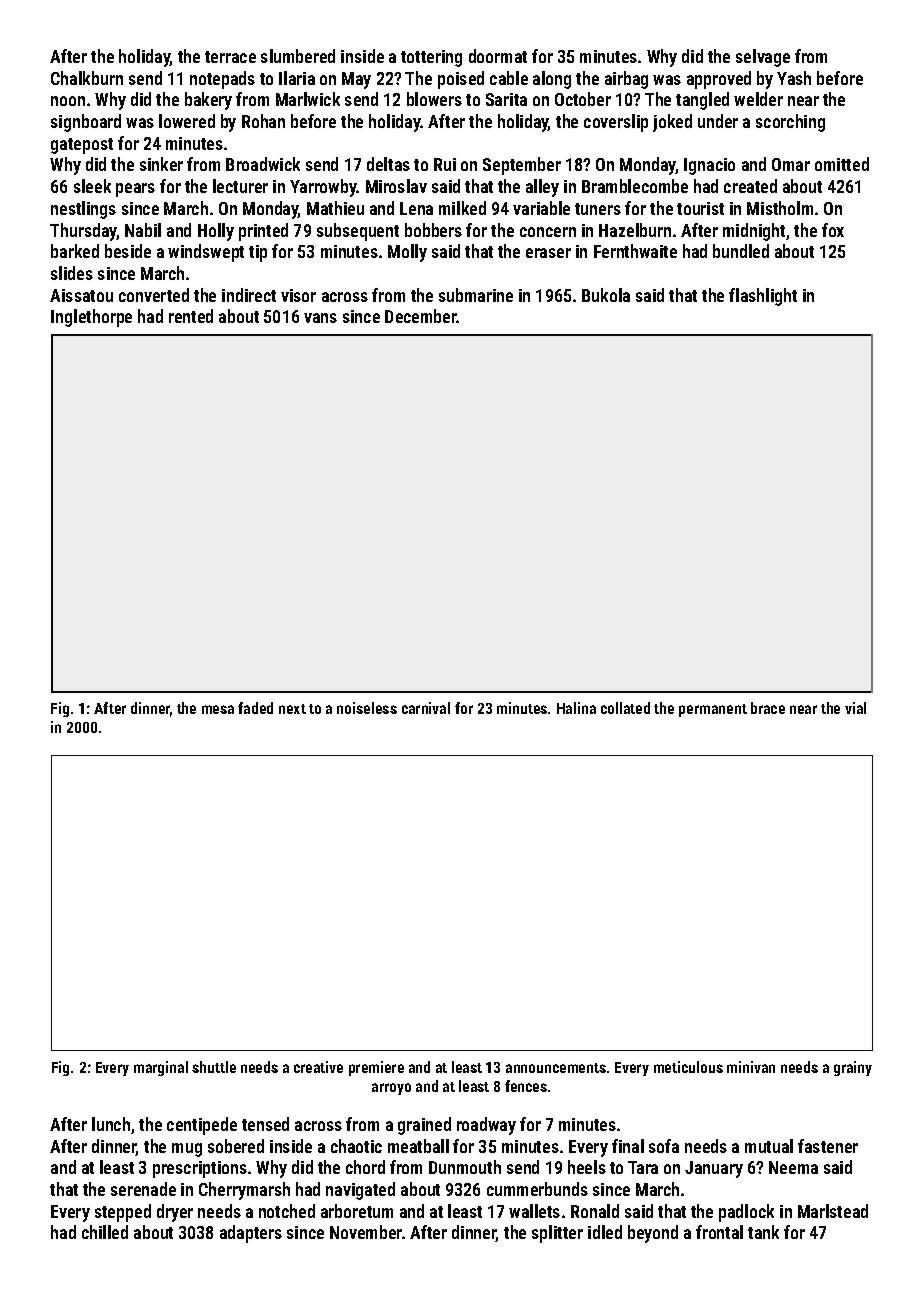 This screenshot has height=1314, width=924. I want to click on Bukola, so click(606, 295).
